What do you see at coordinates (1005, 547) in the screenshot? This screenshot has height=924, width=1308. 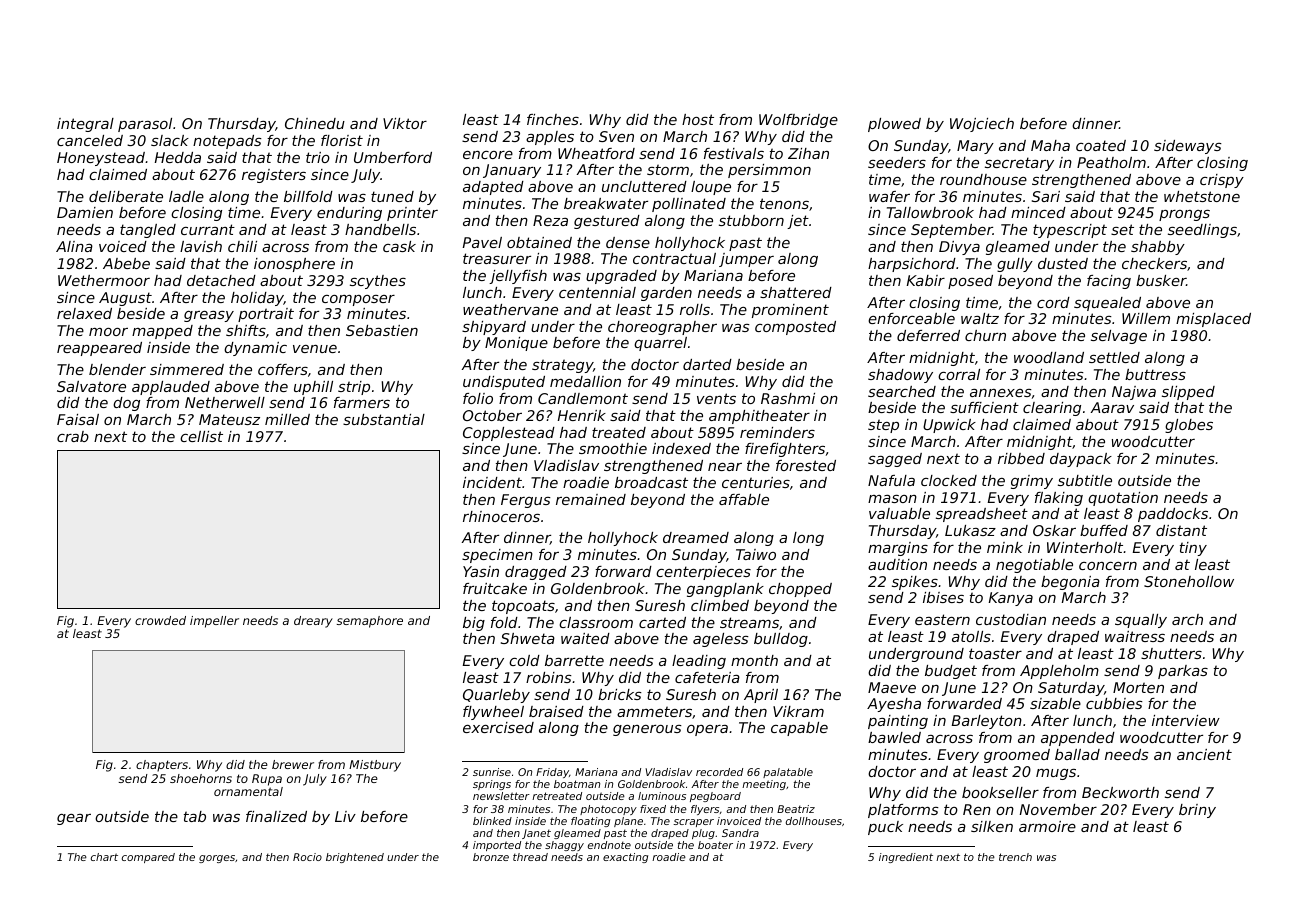 I see `mink` at bounding box center [1005, 547].
